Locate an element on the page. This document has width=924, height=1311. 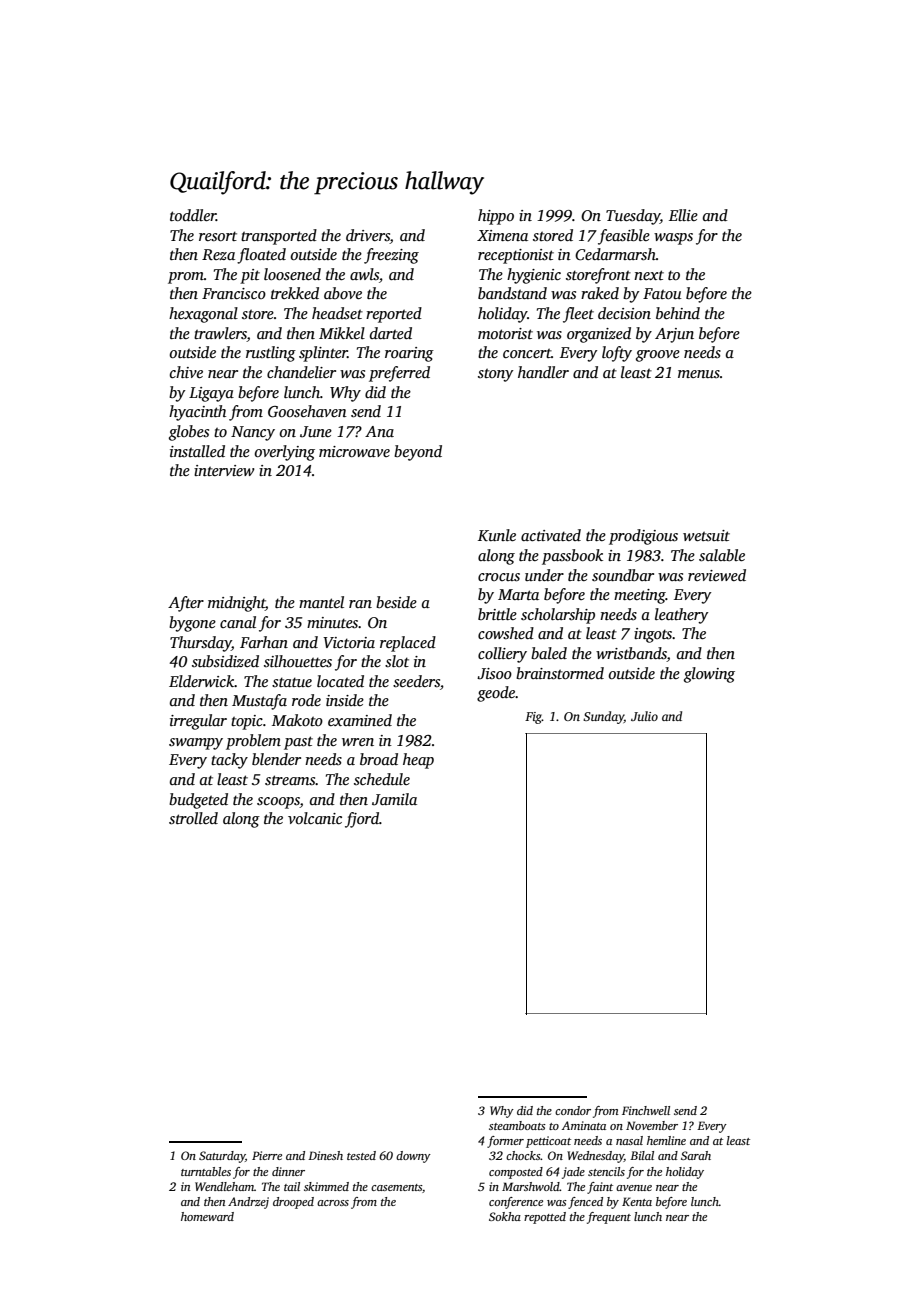
steamboats is located at coordinates (517, 1125).
